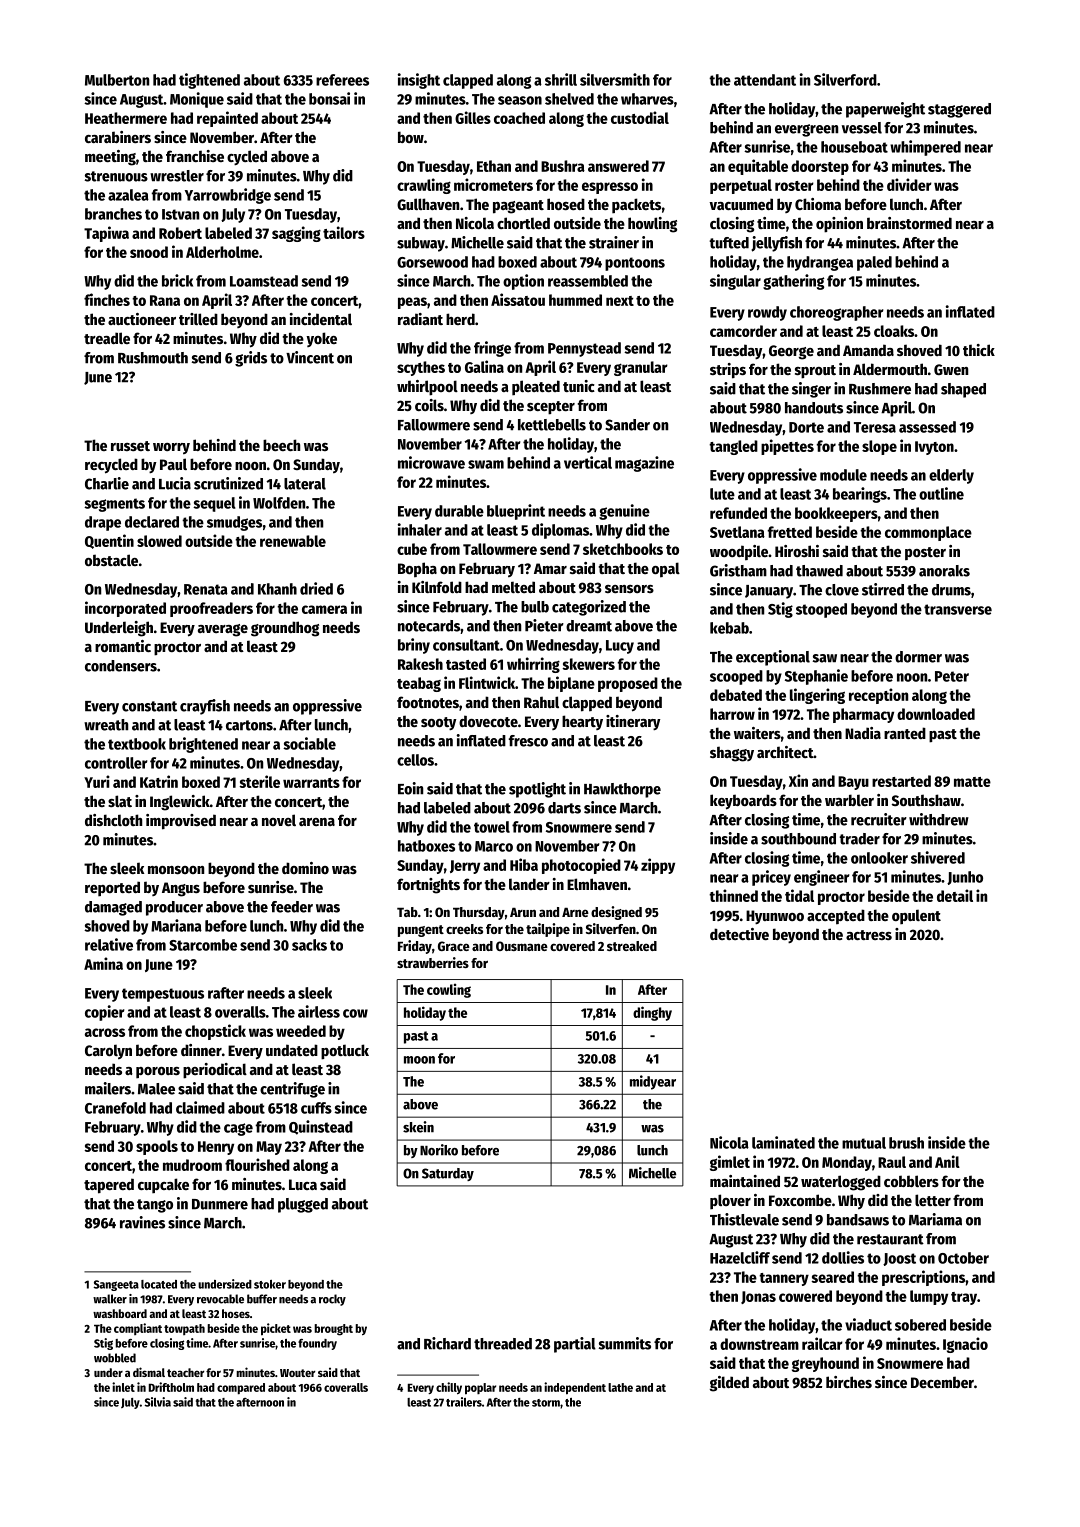  Describe the element at coordinates (109, 944) in the screenshot. I see `relative` at that location.
